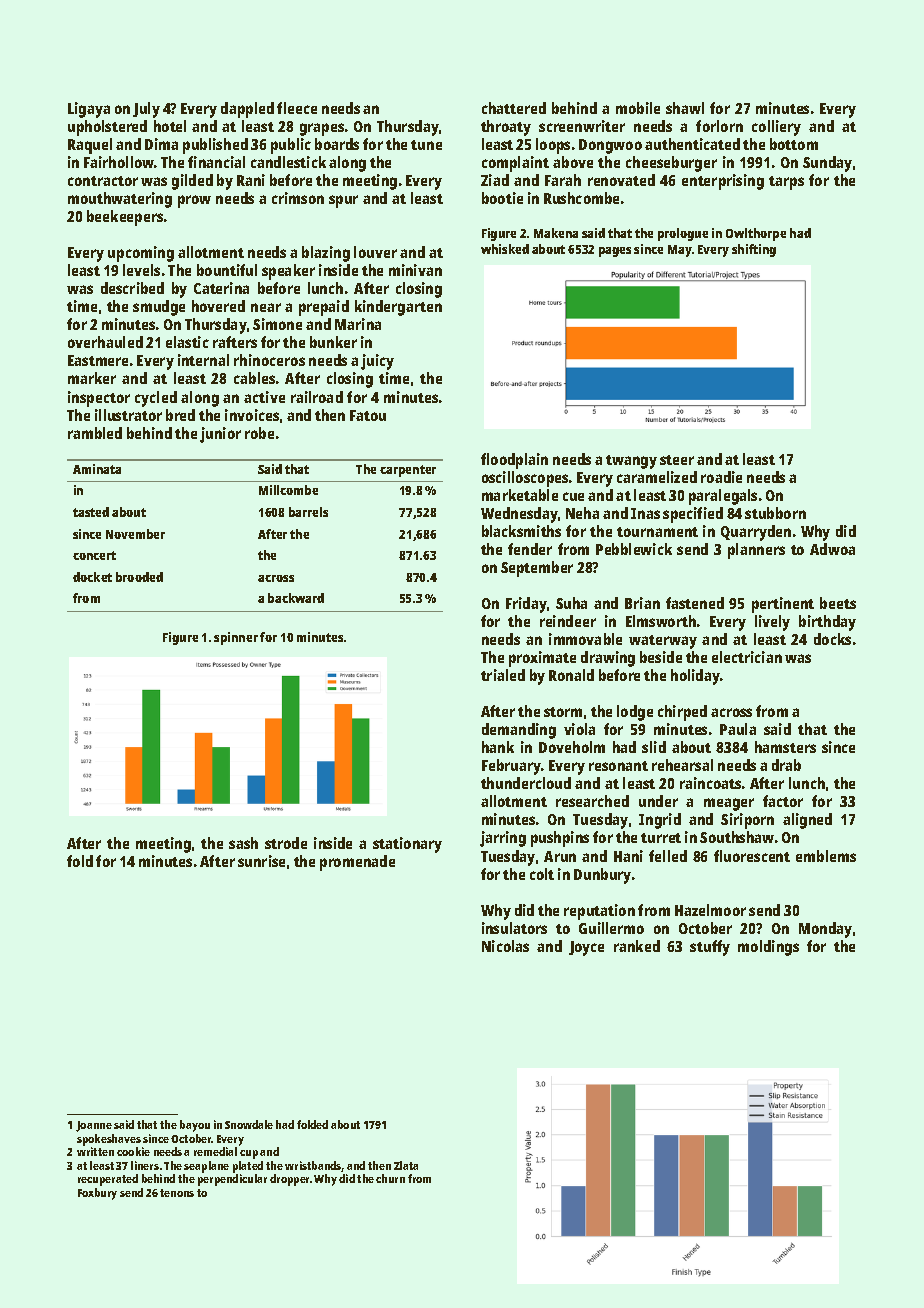  What do you see at coordinates (710, 783) in the screenshot?
I see `raincoats` at bounding box center [710, 783].
